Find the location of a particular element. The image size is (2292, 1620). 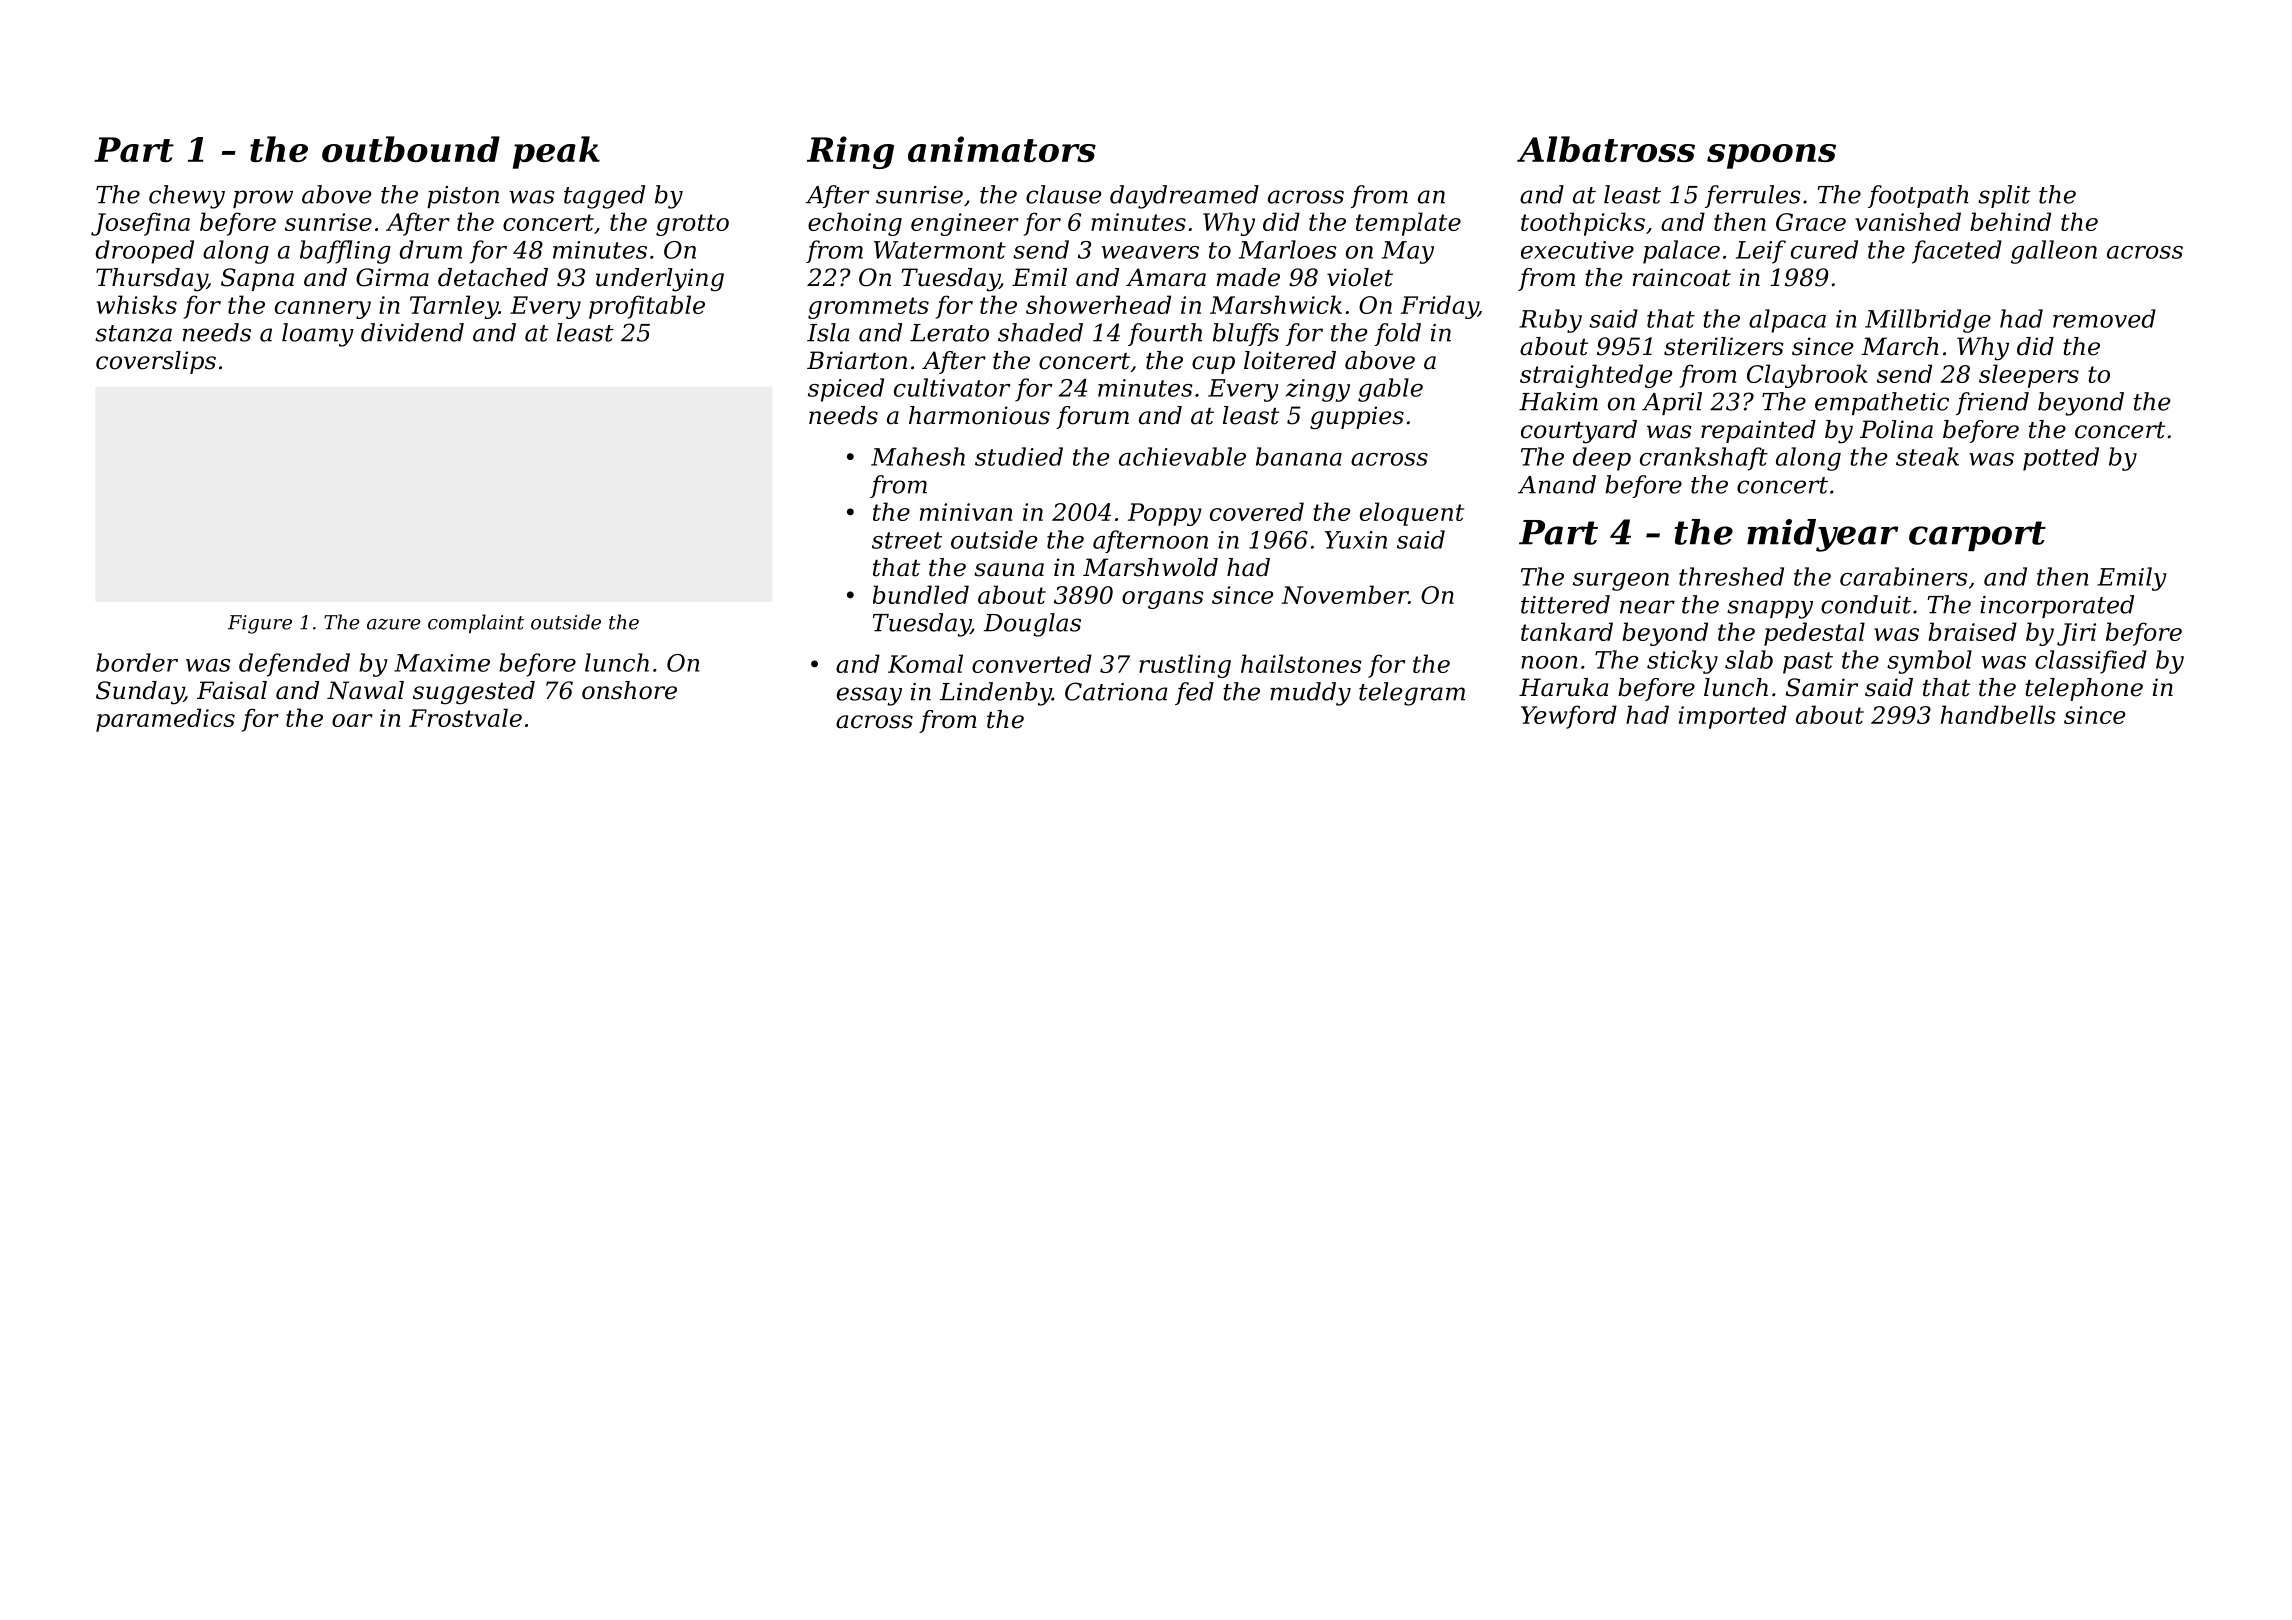

Mahesh is located at coordinates (918, 456).
